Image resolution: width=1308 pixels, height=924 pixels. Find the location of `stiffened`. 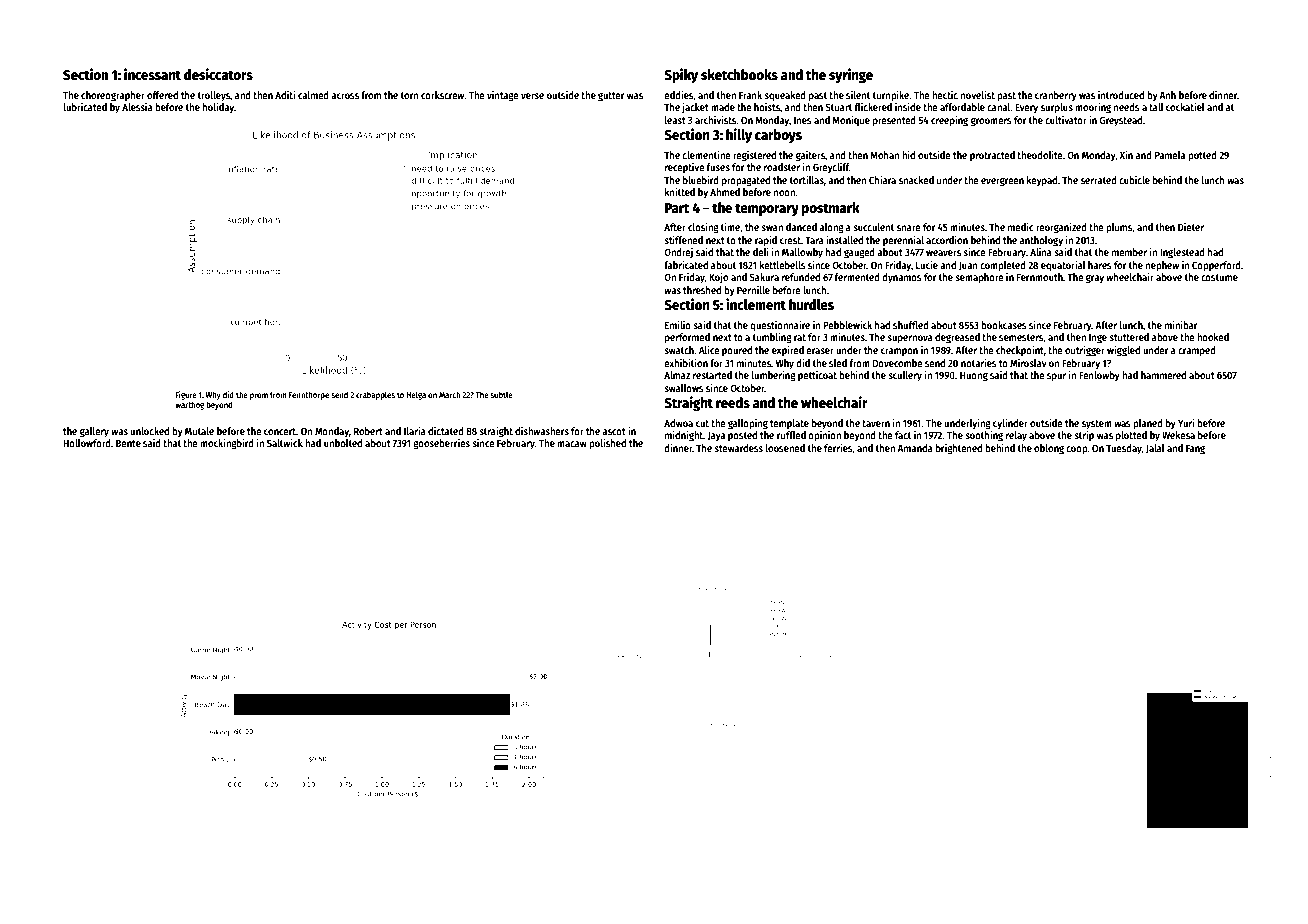

stiffened is located at coordinates (683, 240).
